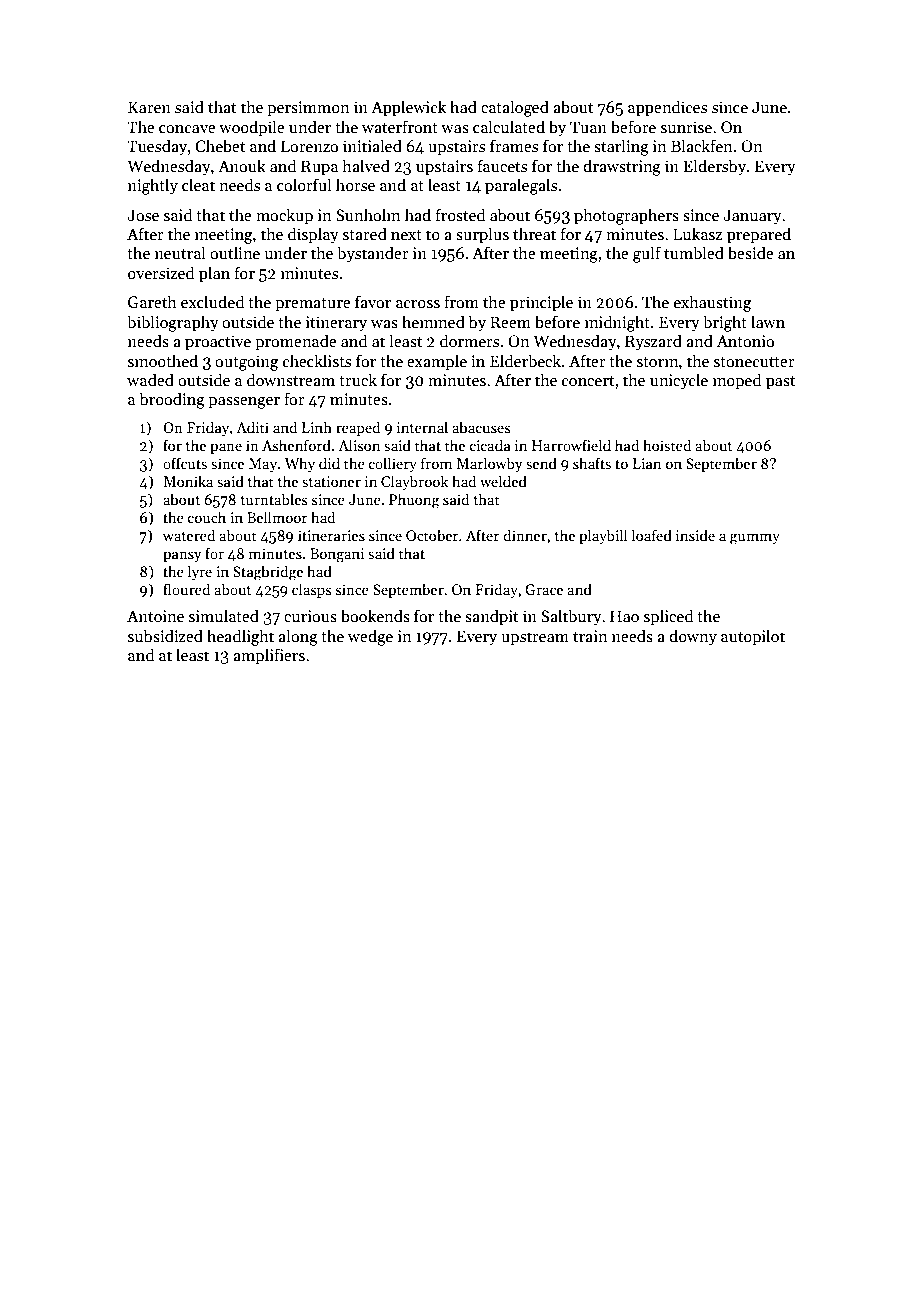 This page has height=1314, width=924. What do you see at coordinates (274, 499) in the page?
I see `turntables` at bounding box center [274, 499].
